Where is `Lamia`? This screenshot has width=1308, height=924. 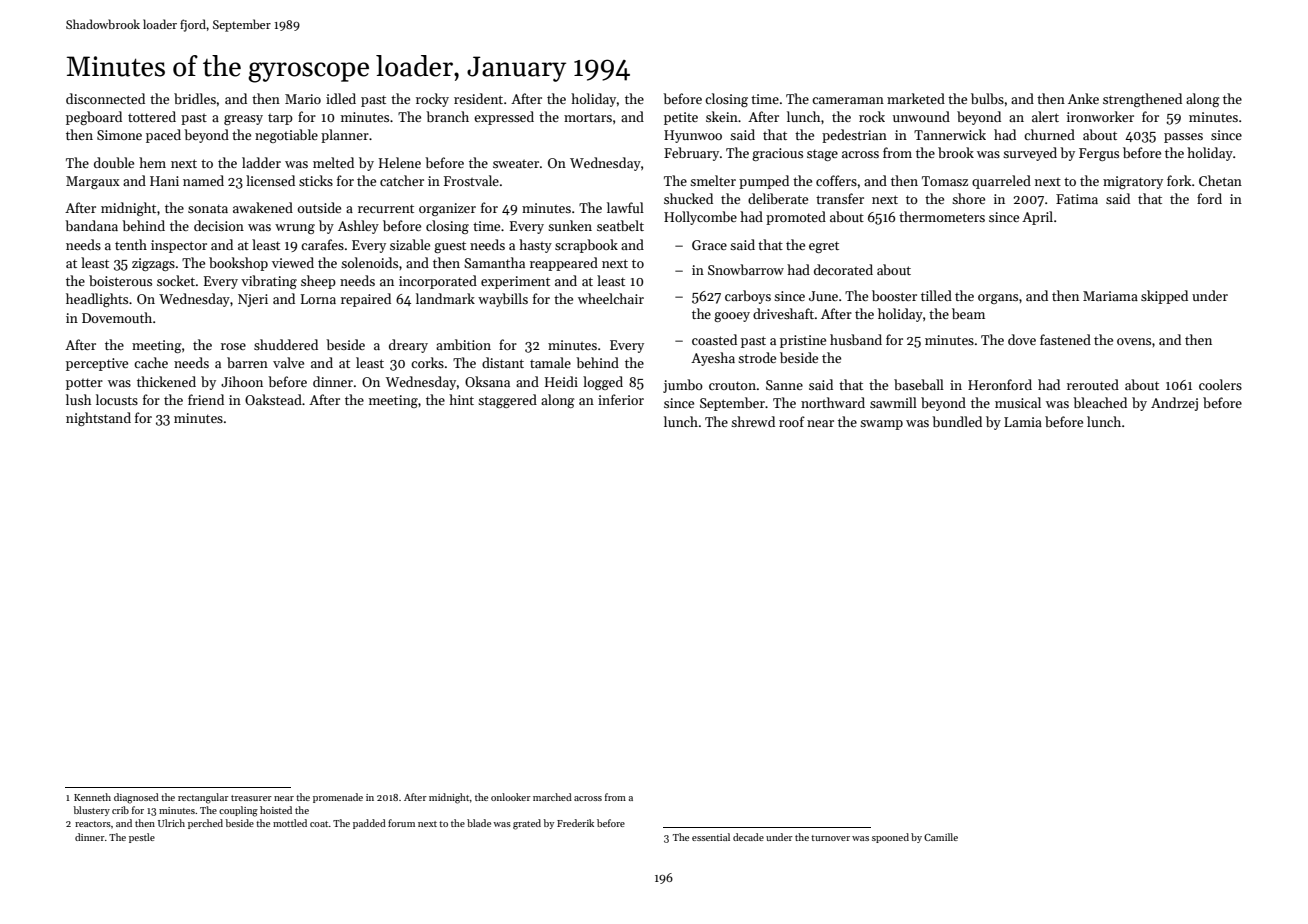 Lamia is located at coordinates (1023, 422).
